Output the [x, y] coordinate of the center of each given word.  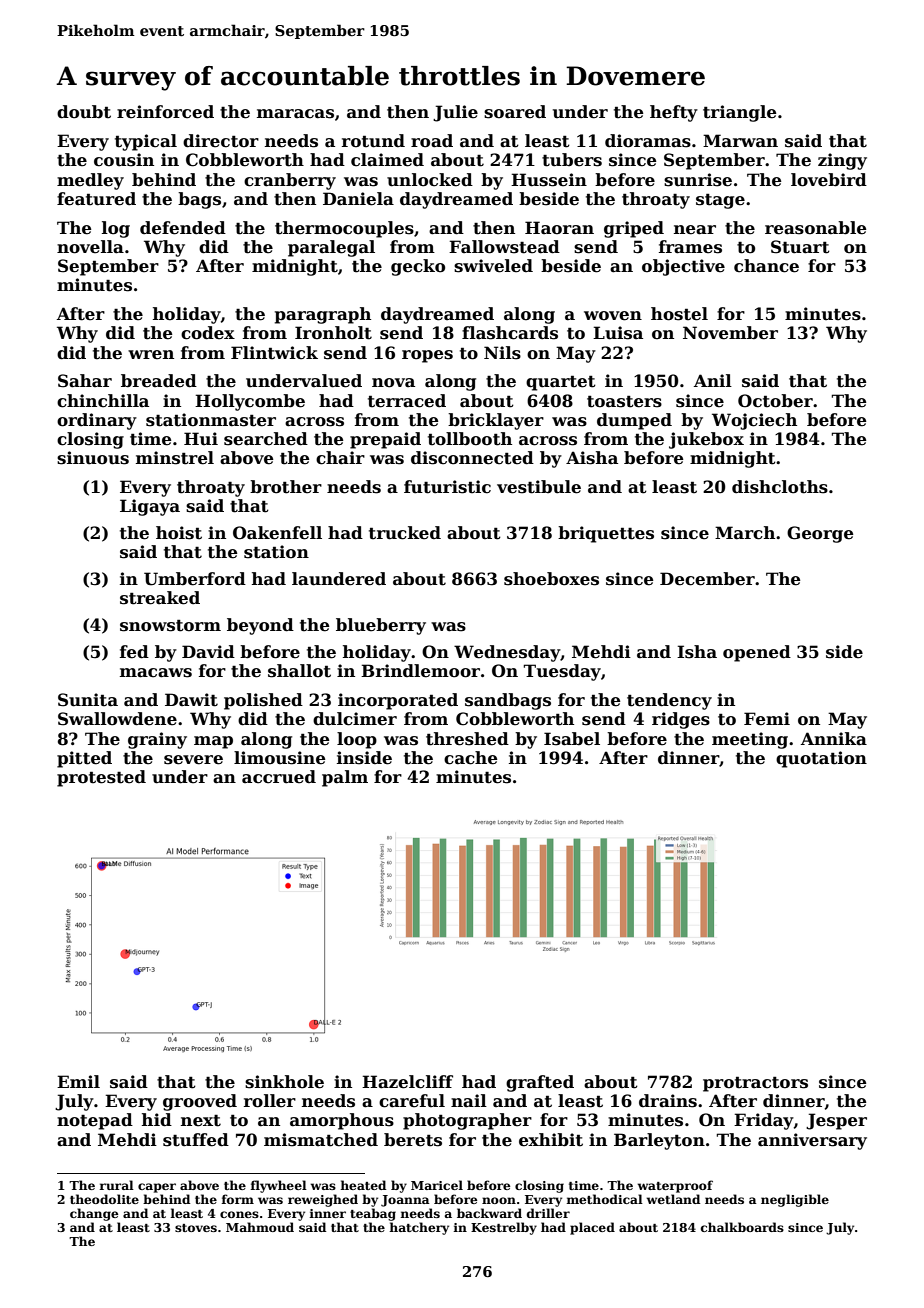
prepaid [385, 440]
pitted [84, 759]
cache [470, 758]
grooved [200, 1102]
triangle [739, 113]
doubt [84, 112]
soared [515, 112]
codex [208, 333]
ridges [681, 720]
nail [469, 1101]
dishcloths [780, 487]
